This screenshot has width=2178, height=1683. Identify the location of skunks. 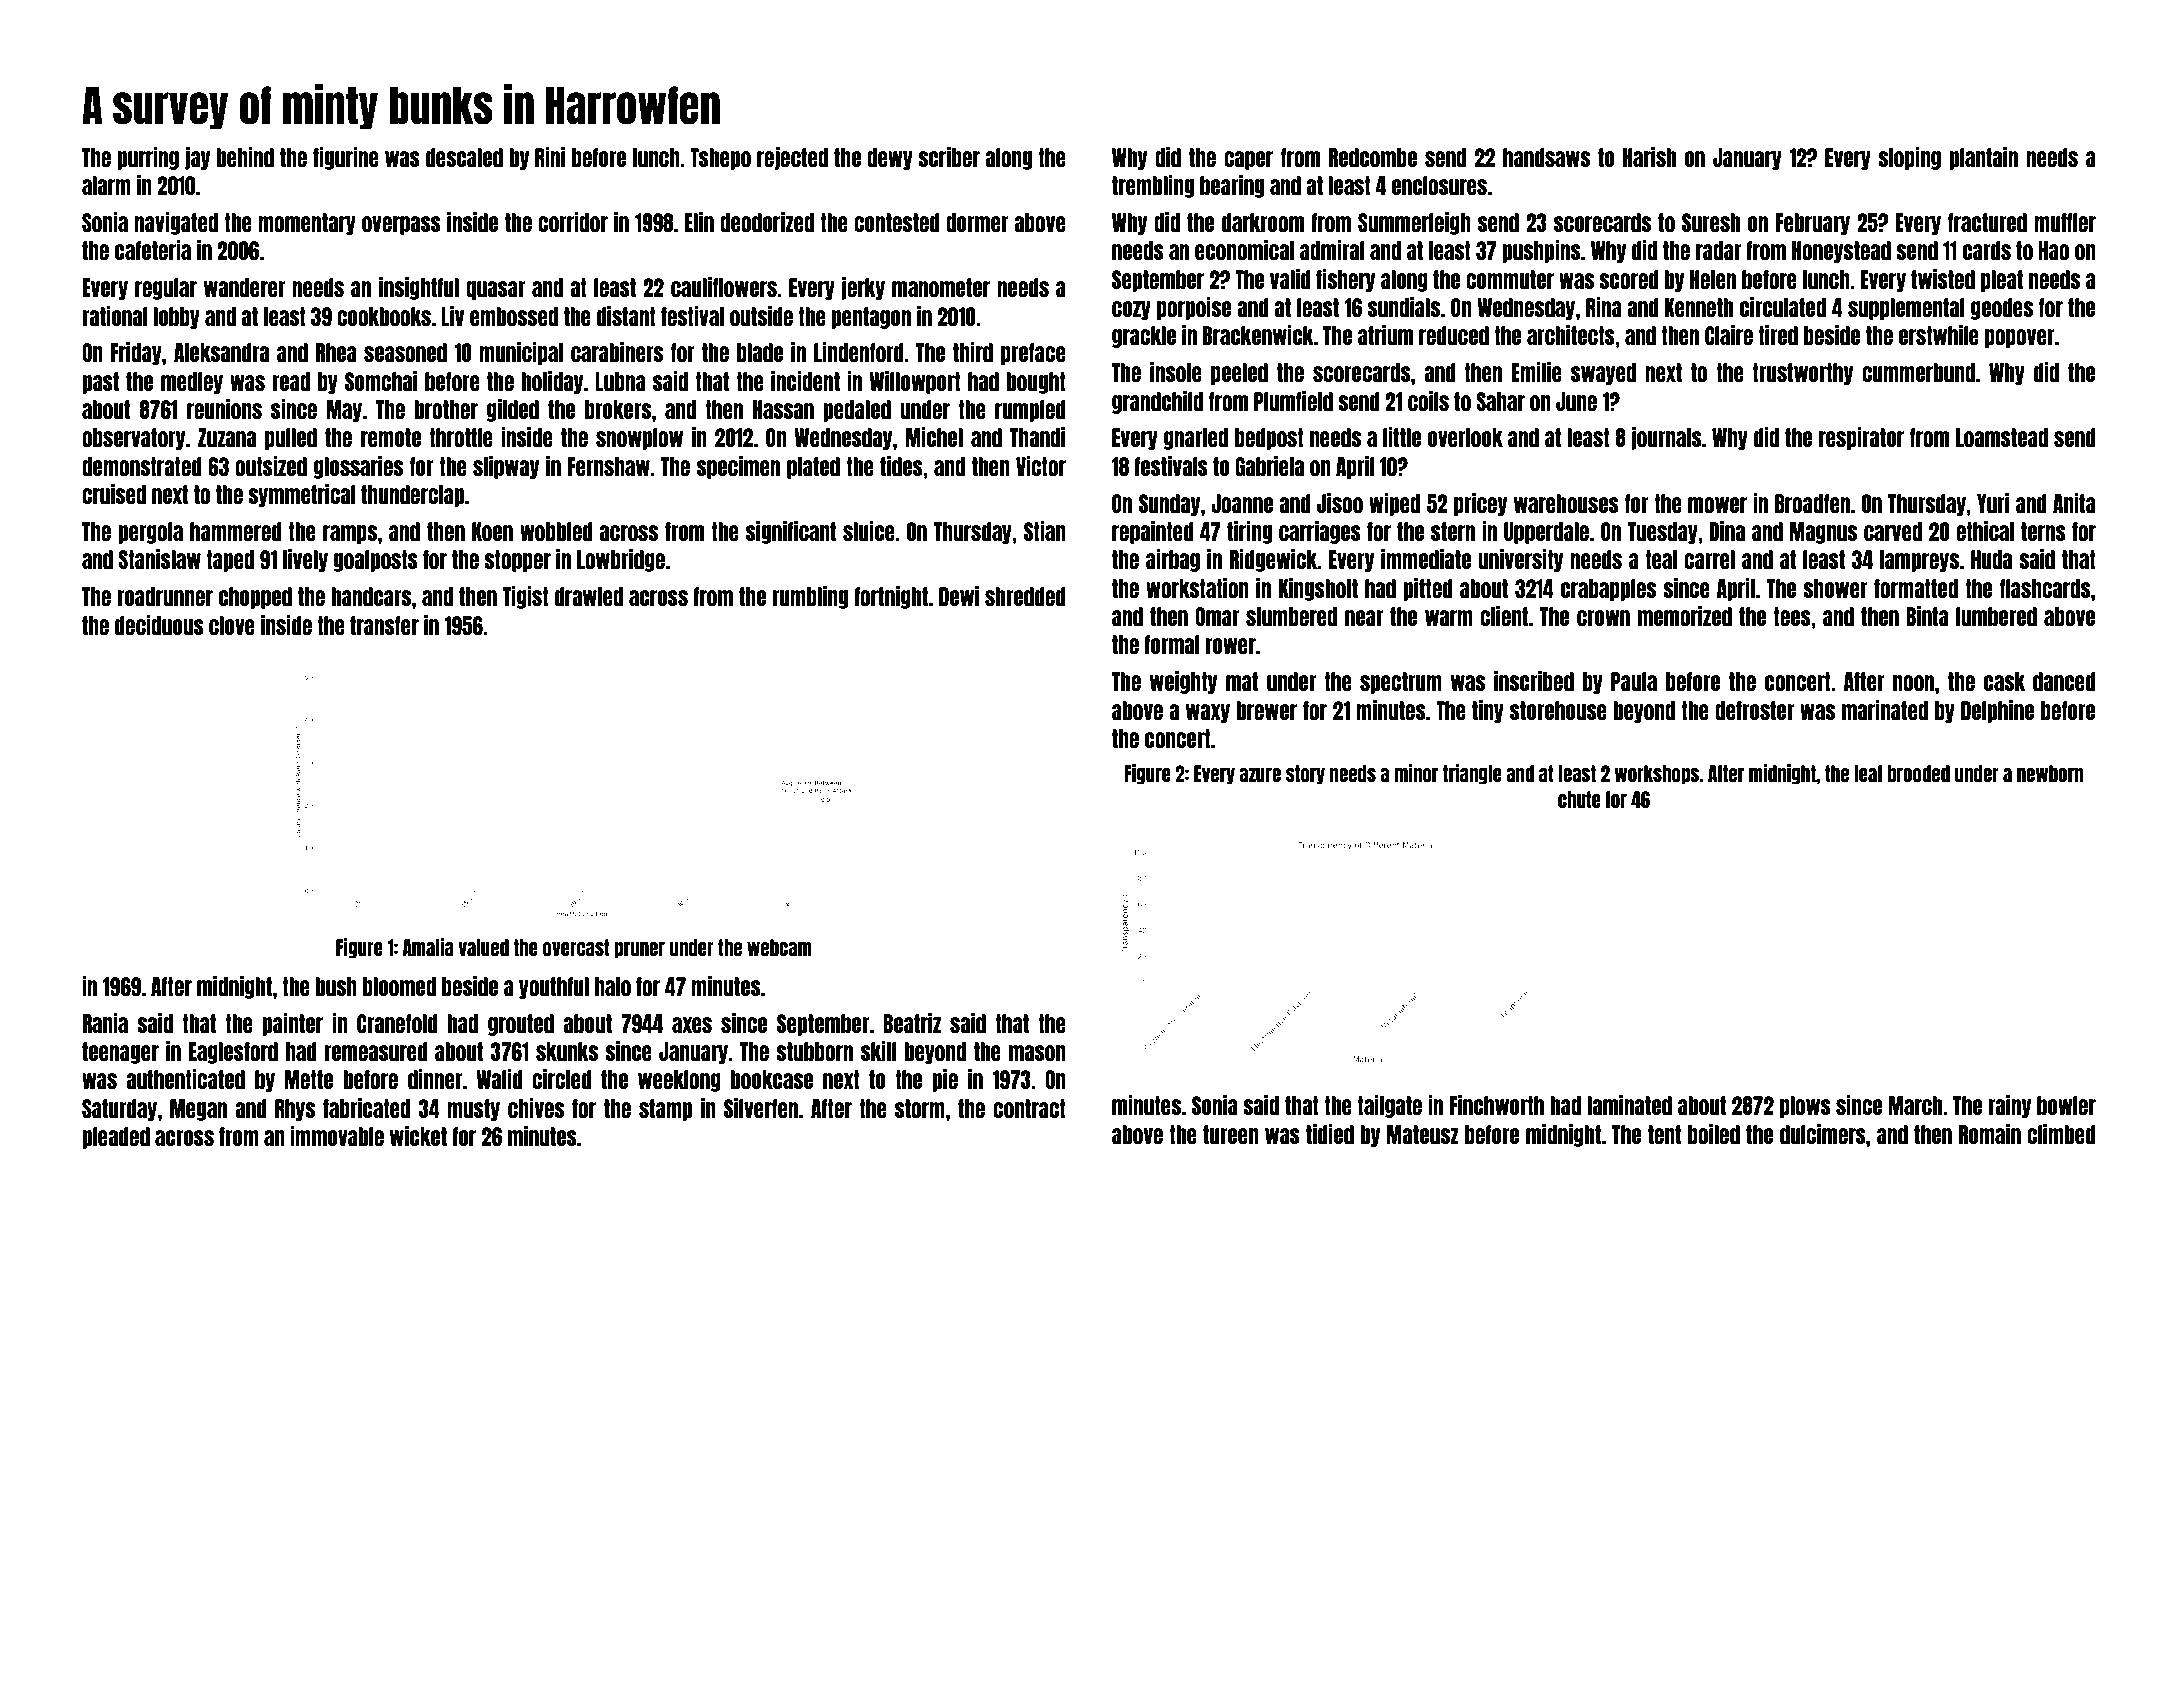
(567, 1051).
